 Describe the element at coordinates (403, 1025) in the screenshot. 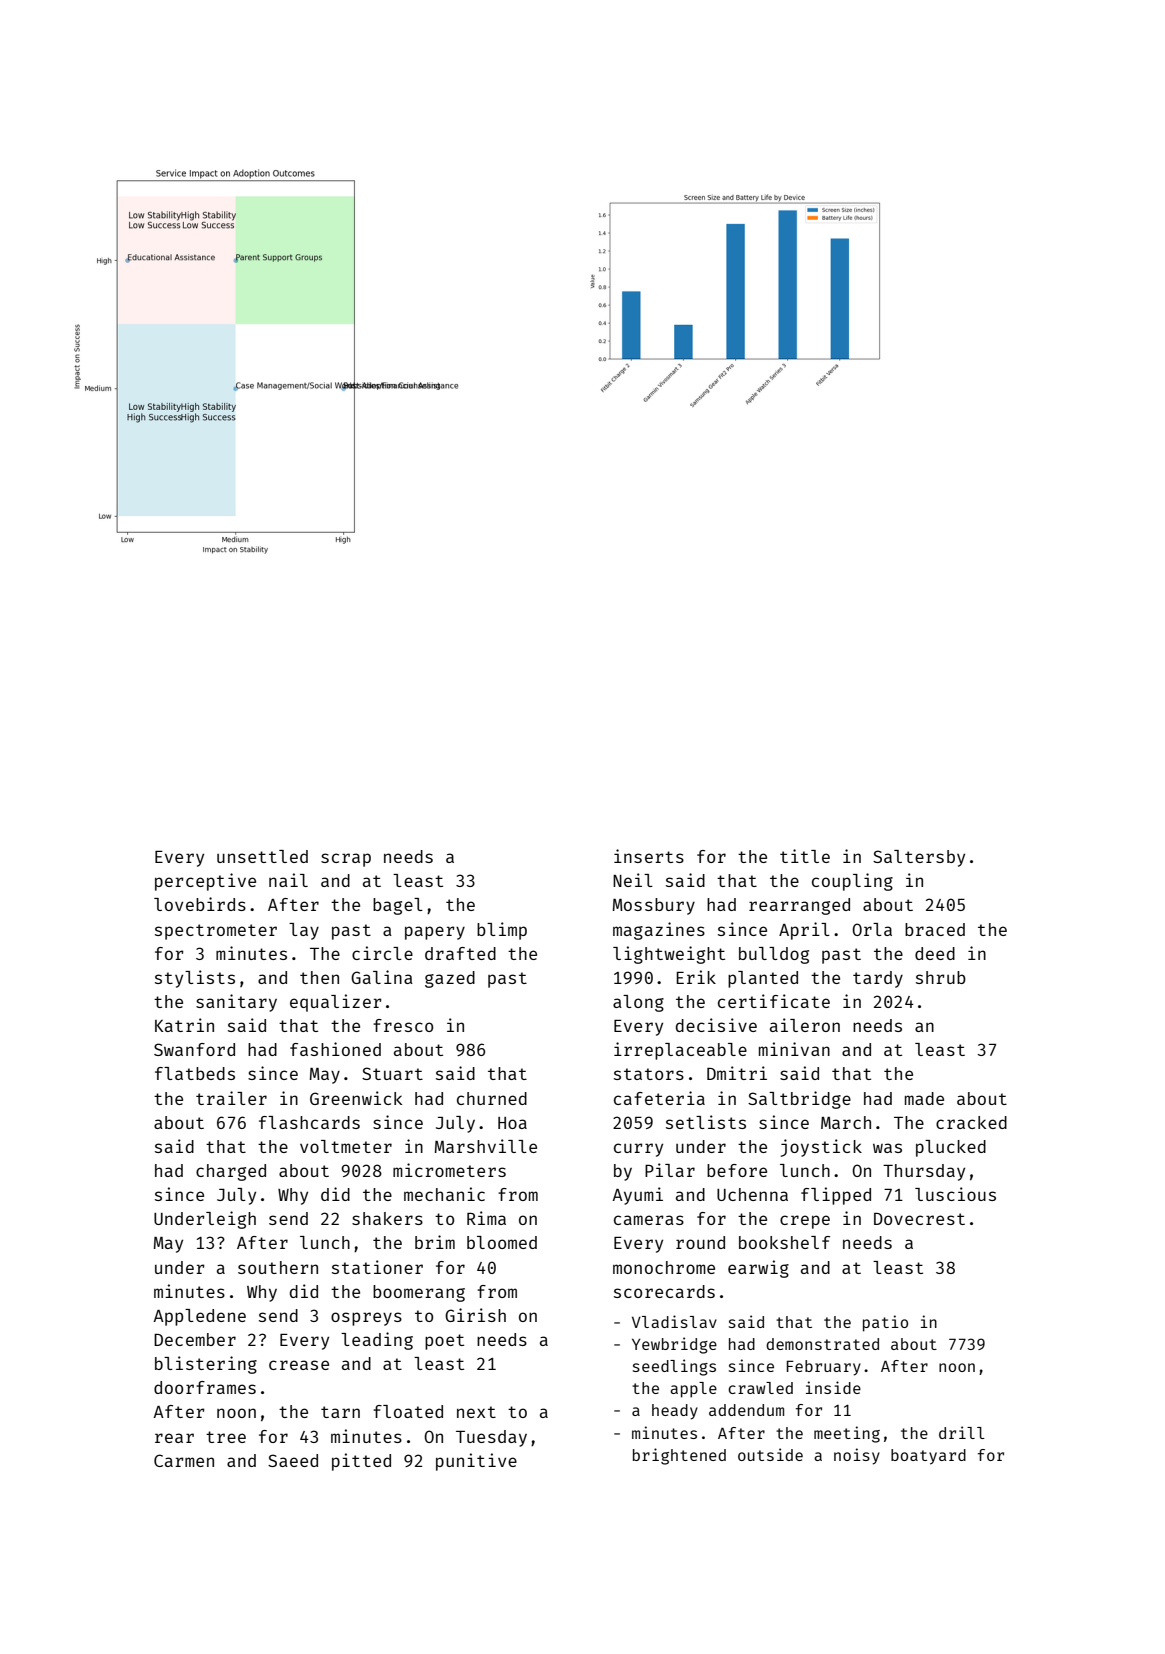

I see `fresco` at that location.
